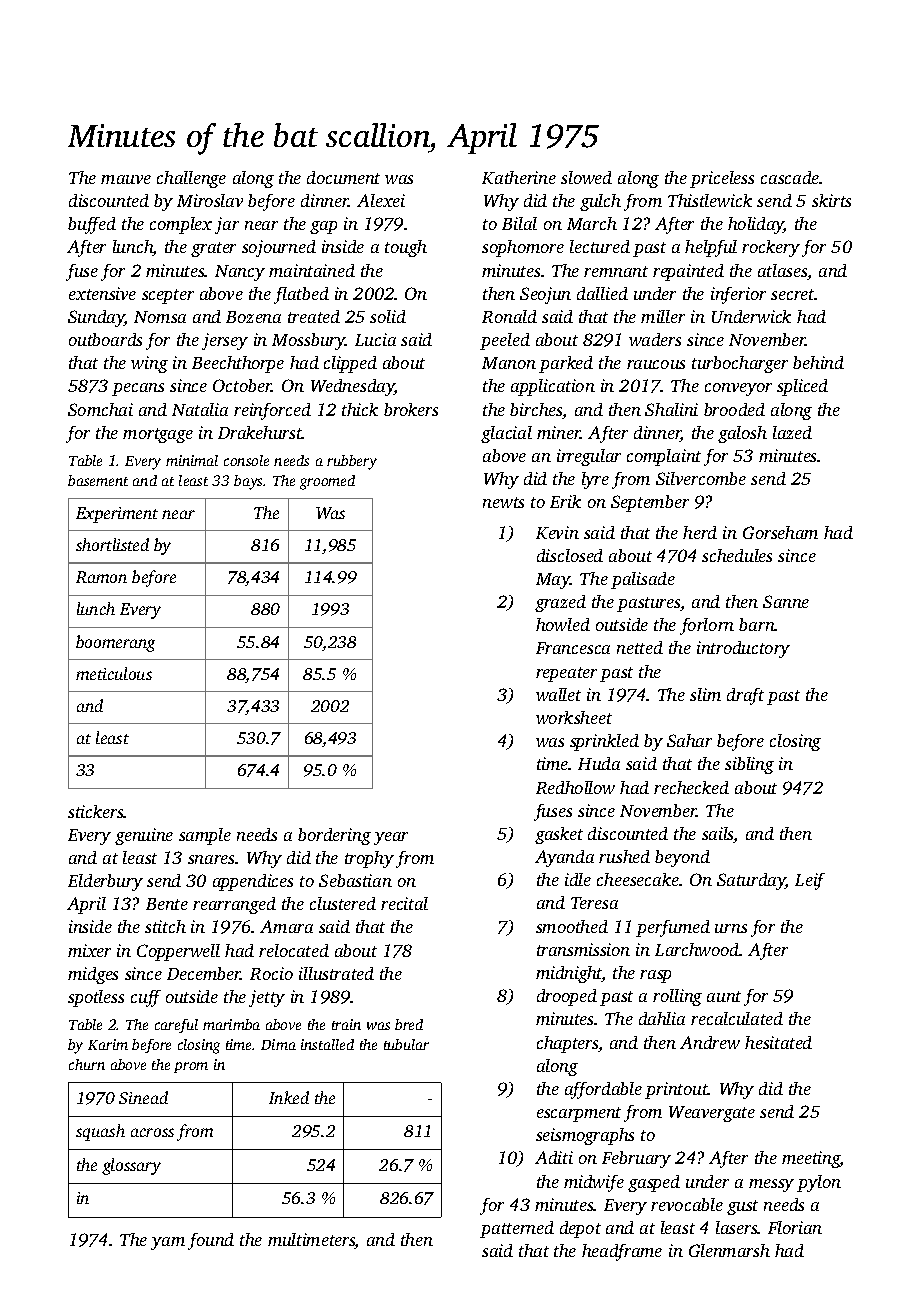 The width and height of the document is (924, 1308). Describe the element at coordinates (569, 974) in the document. I see `midnight` at that location.
